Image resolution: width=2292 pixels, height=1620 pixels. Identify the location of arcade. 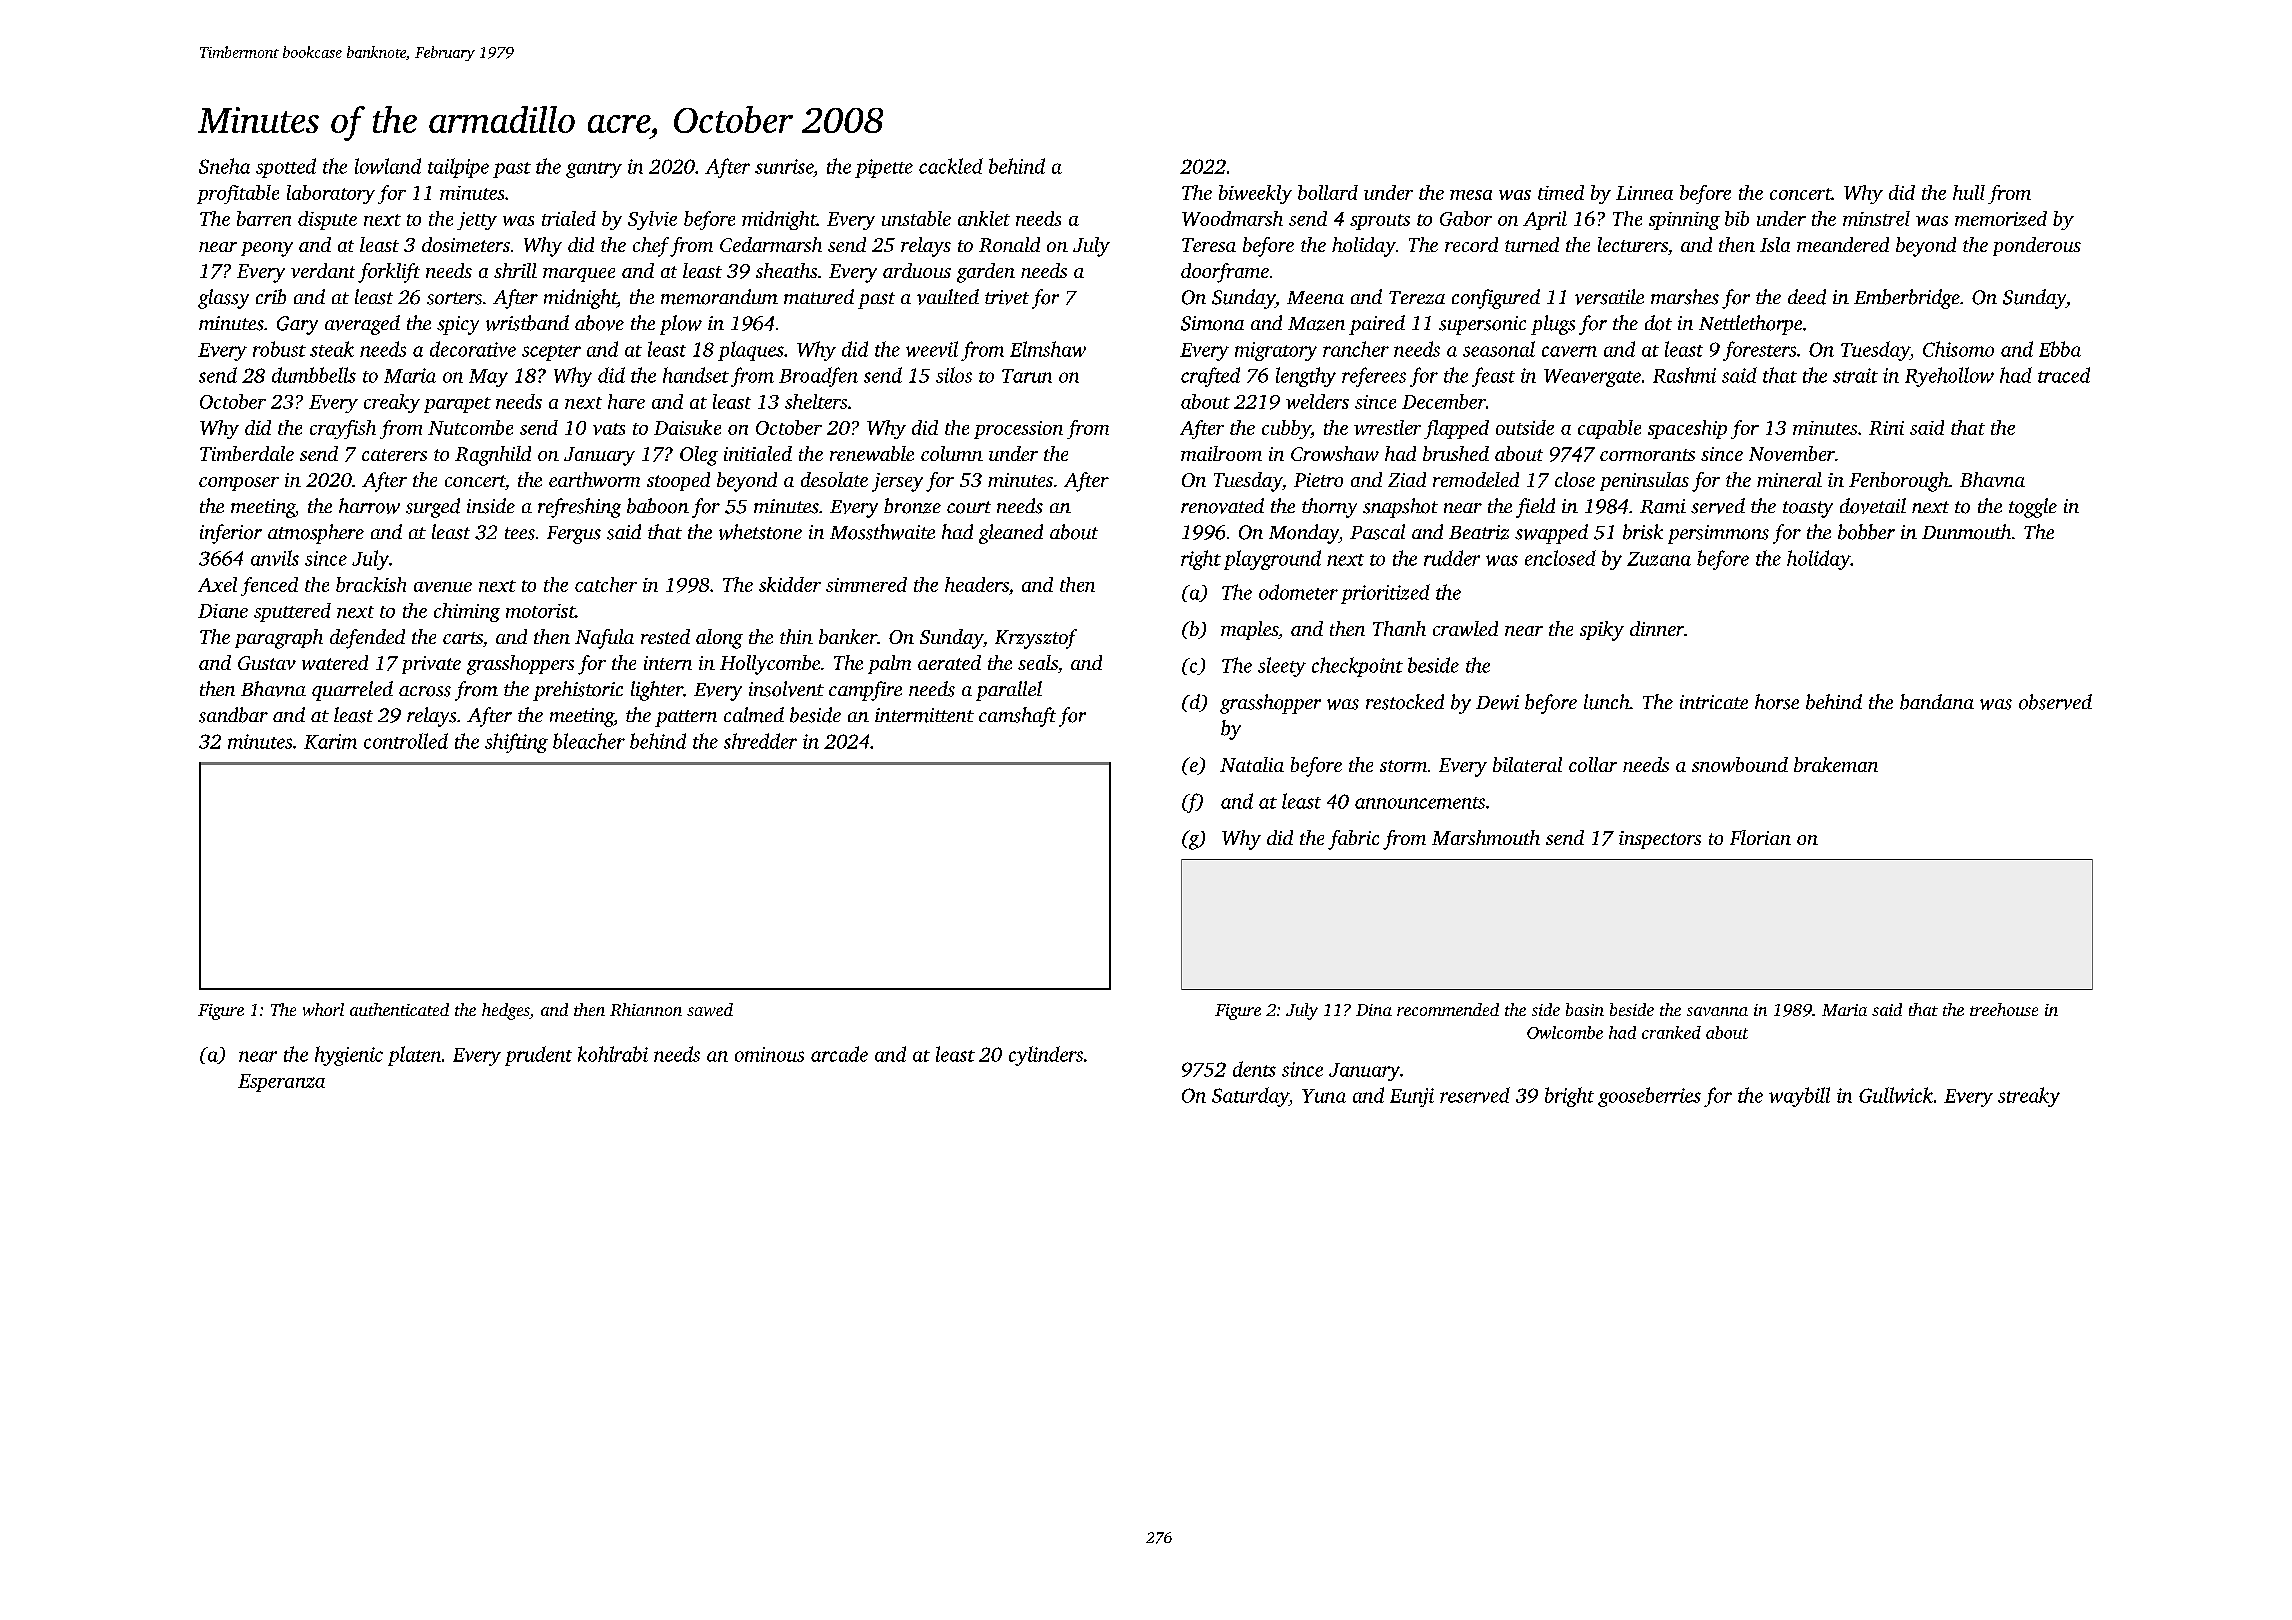
(839, 1054).
